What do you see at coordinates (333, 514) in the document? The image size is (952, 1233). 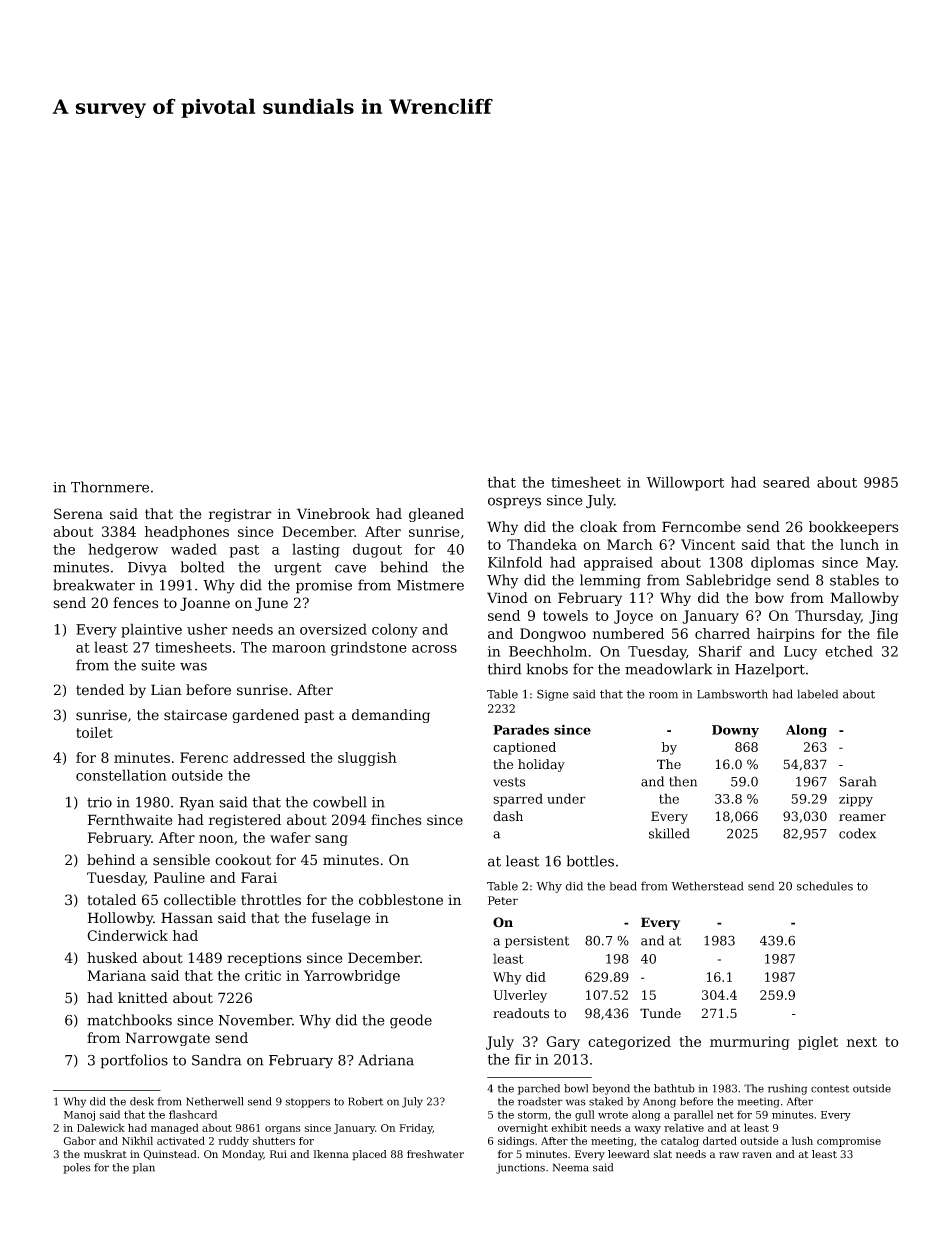 I see `Vinebrook` at bounding box center [333, 514].
